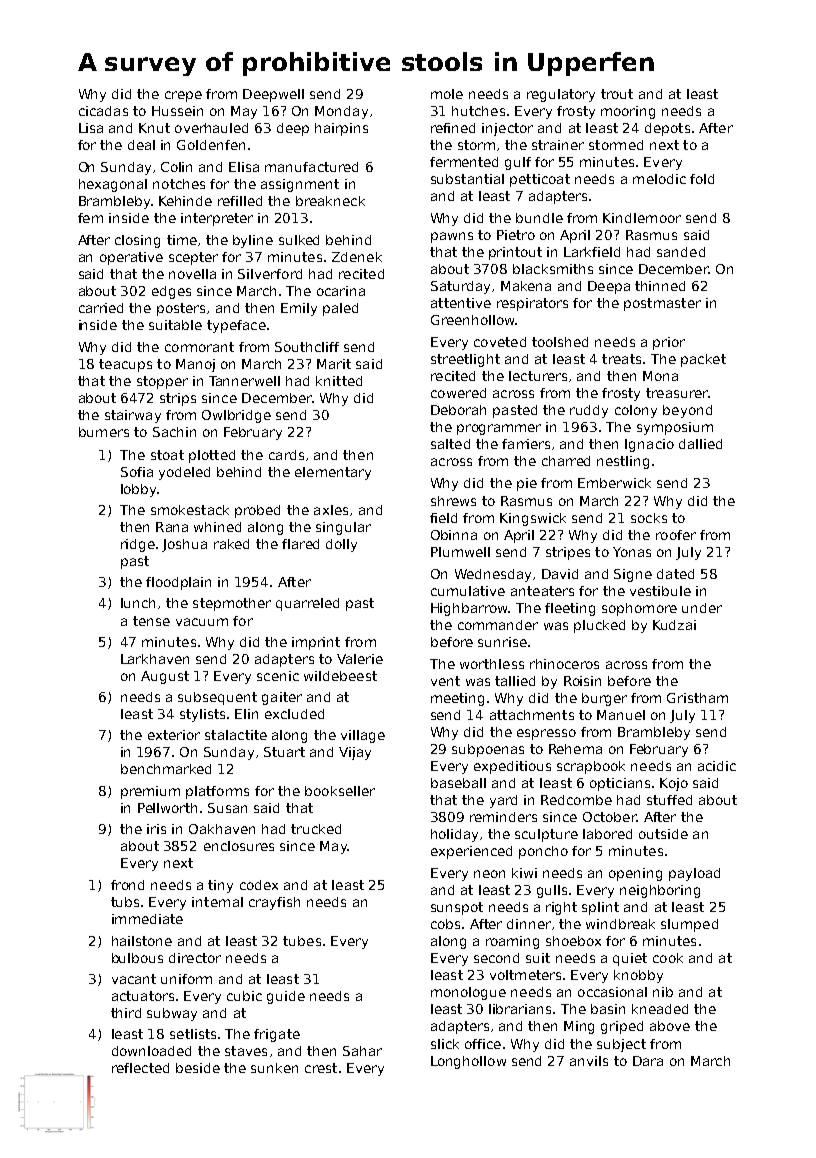  I want to click on Redcombe, so click(576, 800).
